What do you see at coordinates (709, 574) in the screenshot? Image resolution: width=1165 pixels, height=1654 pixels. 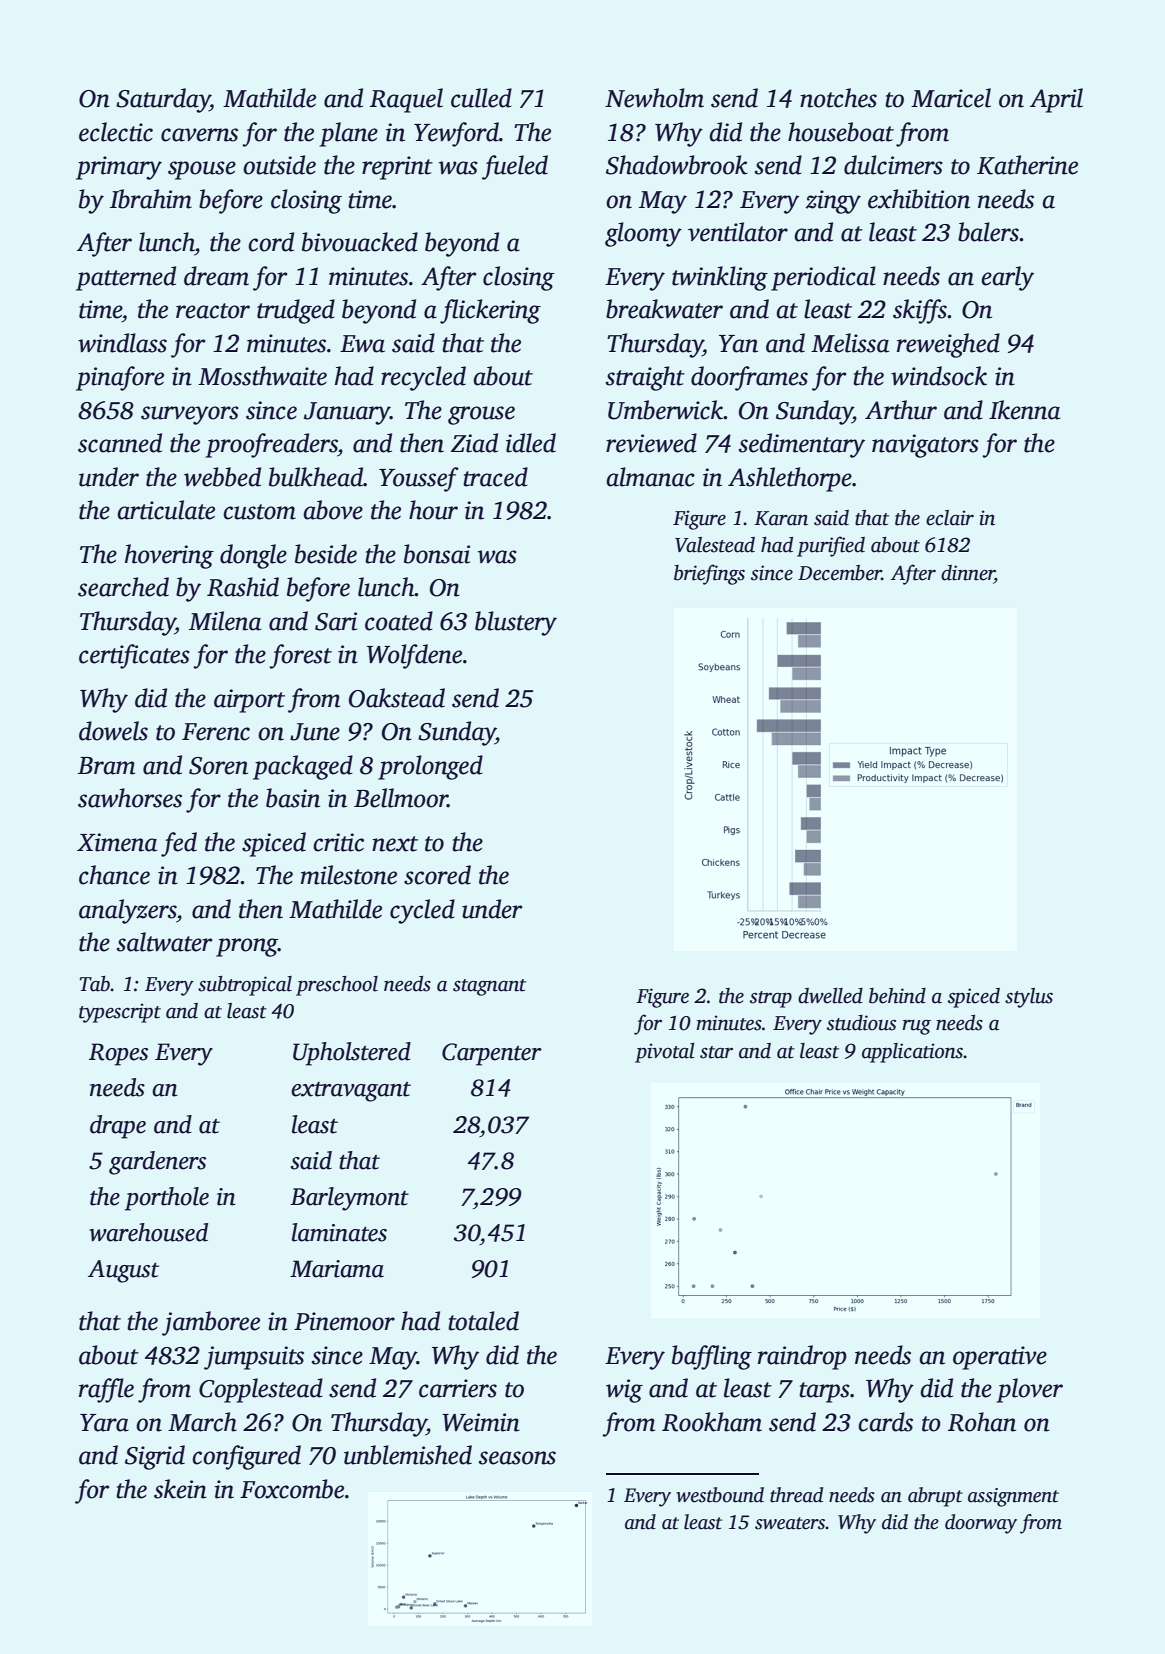 I see `briefings` at bounding box center [709, 574].
